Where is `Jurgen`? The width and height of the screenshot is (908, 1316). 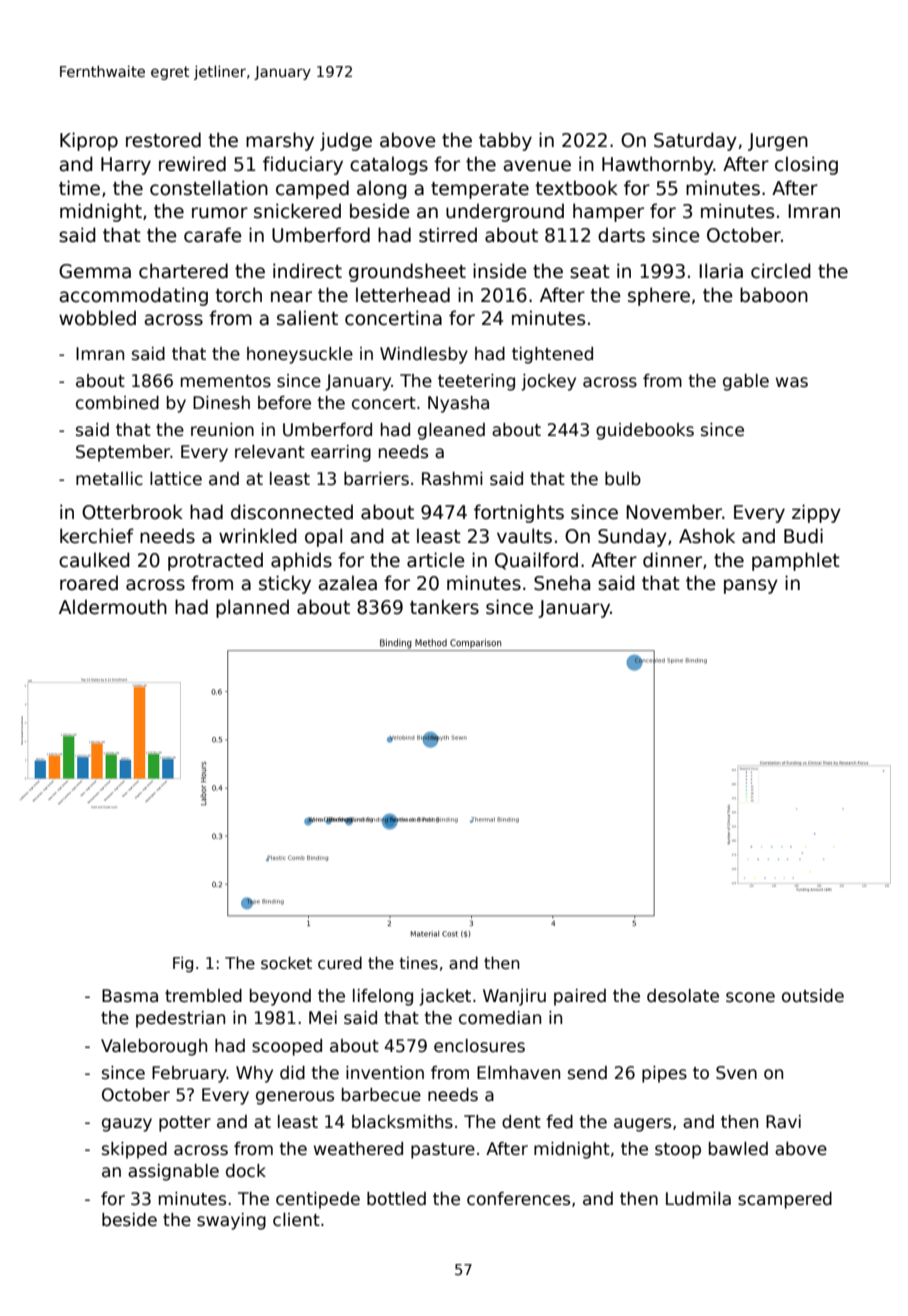 Jurgen is located at coordinates (778, 142).
